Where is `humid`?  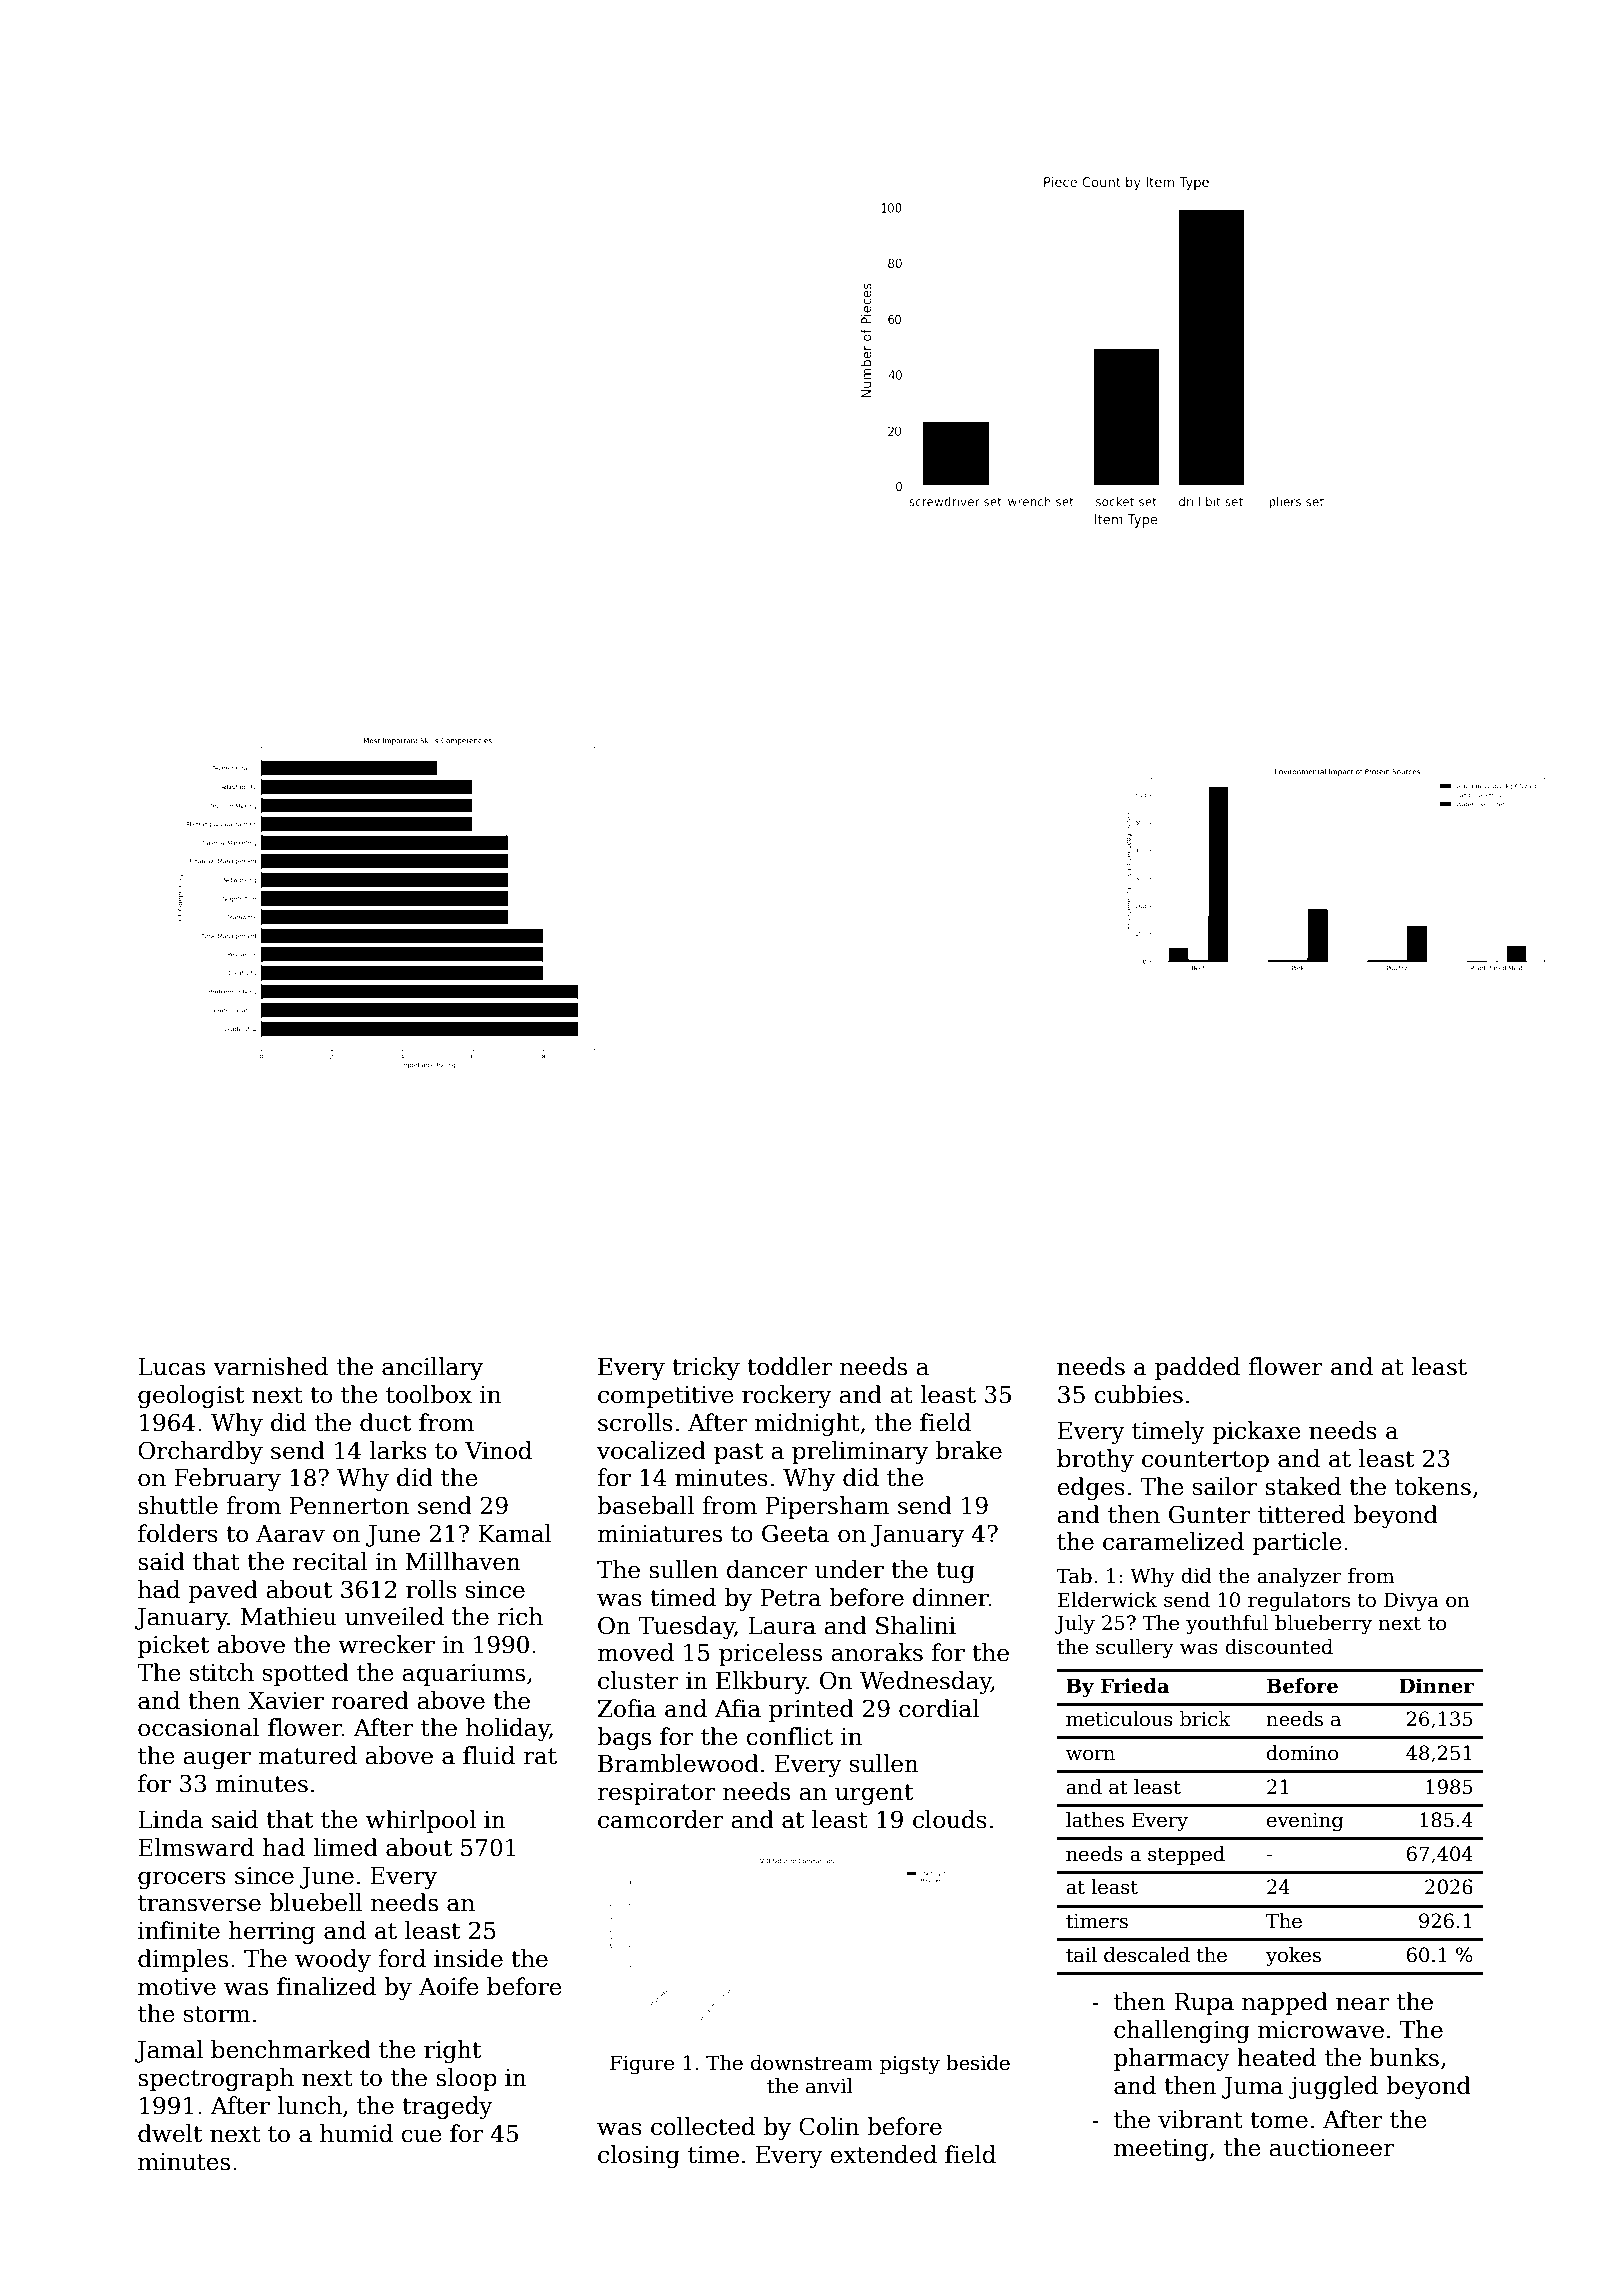
humid is located at coordinates (356, 2133).
